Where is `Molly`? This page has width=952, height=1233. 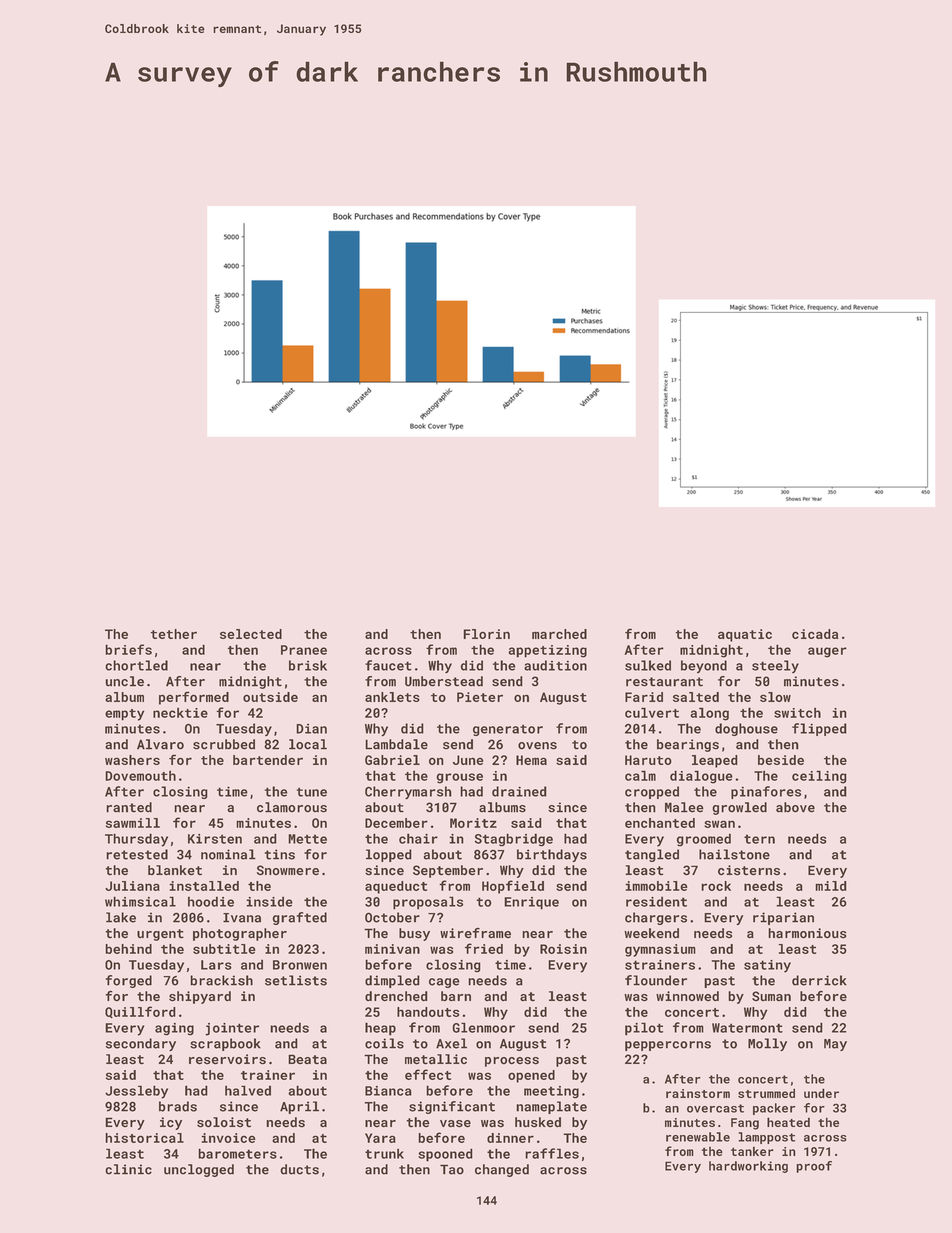
Molly is located at coordinates (767, 1044).
